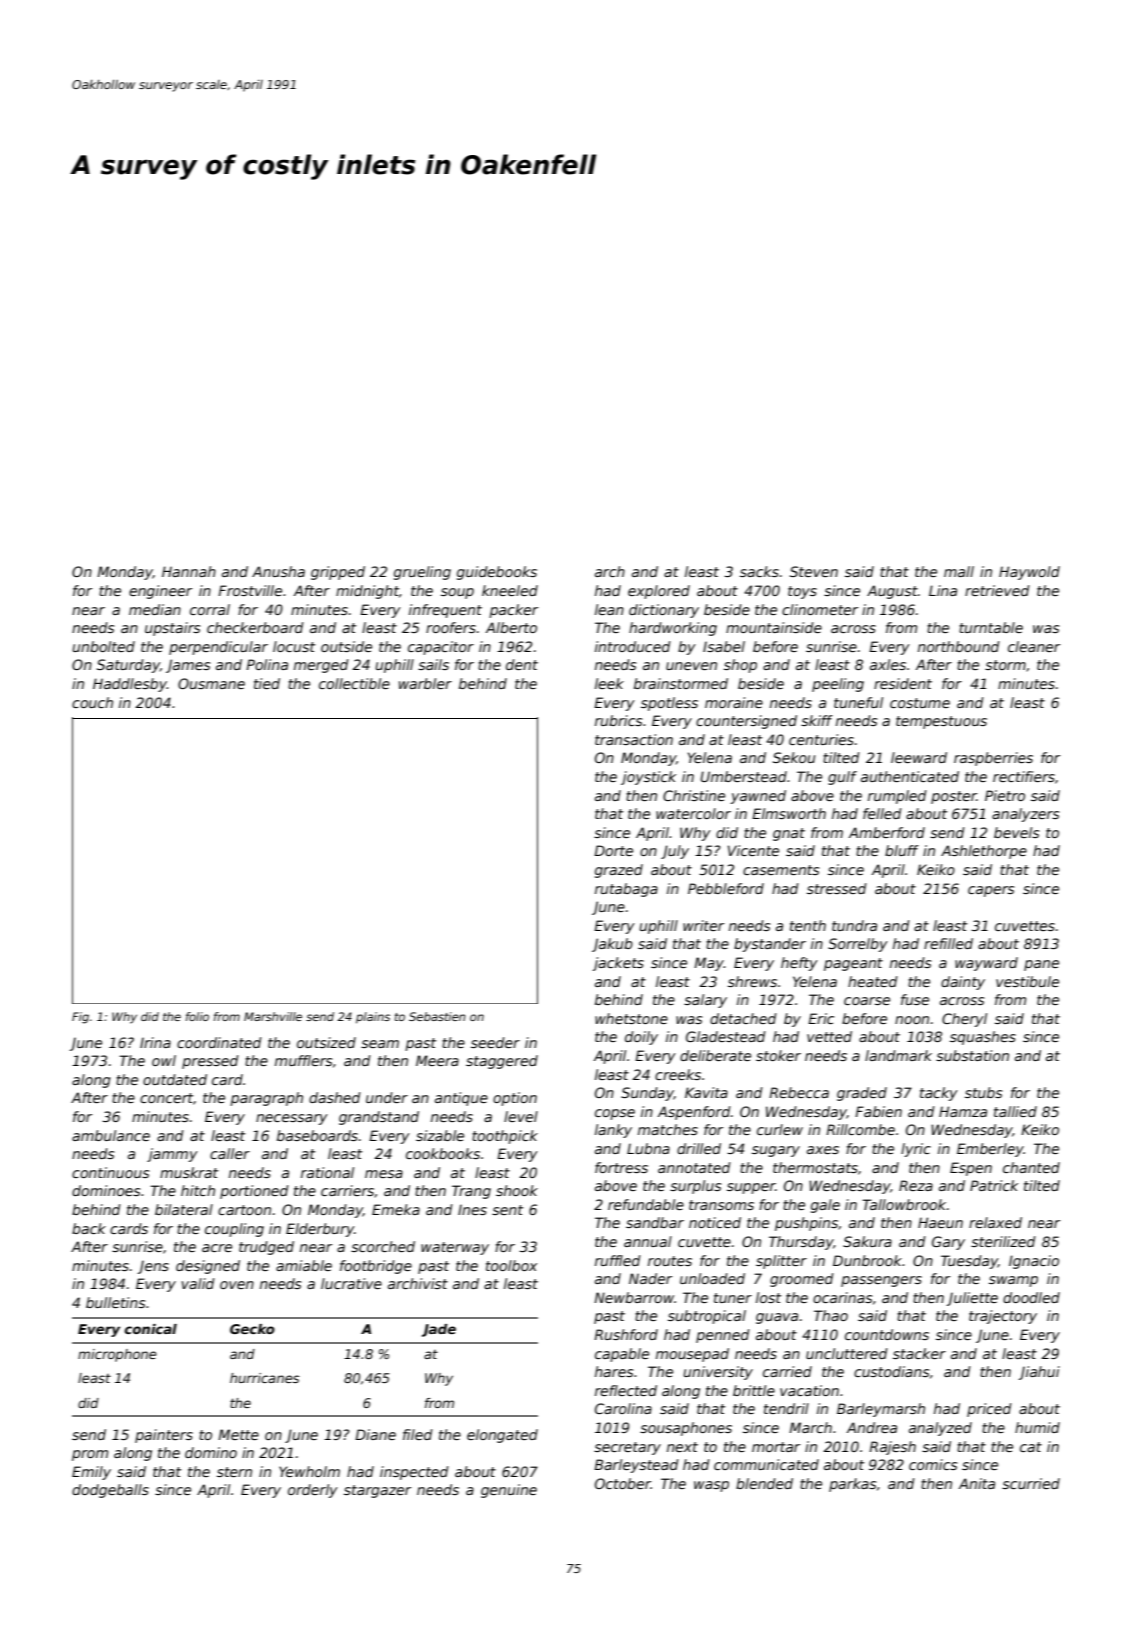  I want to click on Ousmane, so click(211, 683).
